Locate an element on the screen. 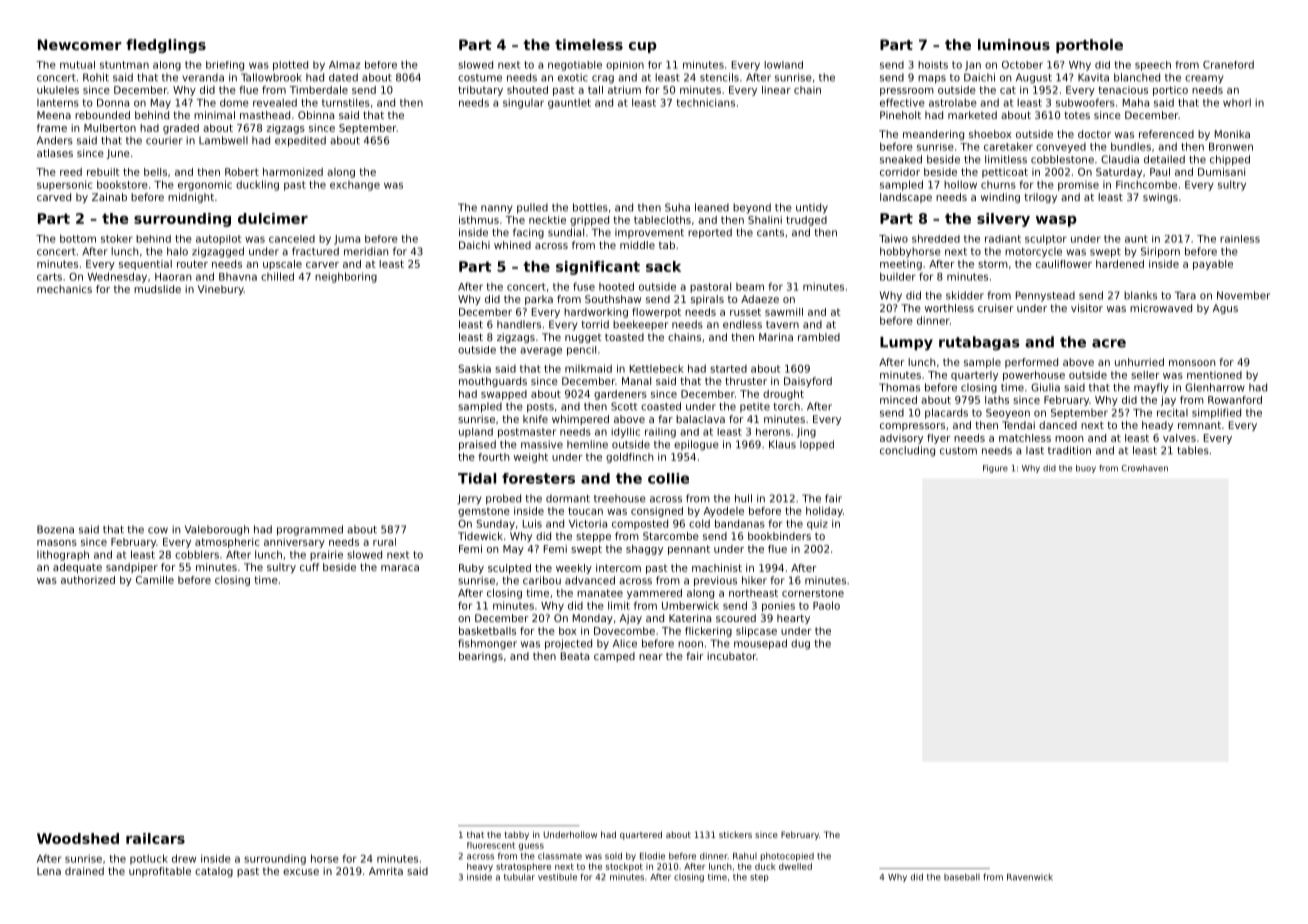 This screenshot has height=924, width=1308. Bozena is located at coordinates (55, 529).
